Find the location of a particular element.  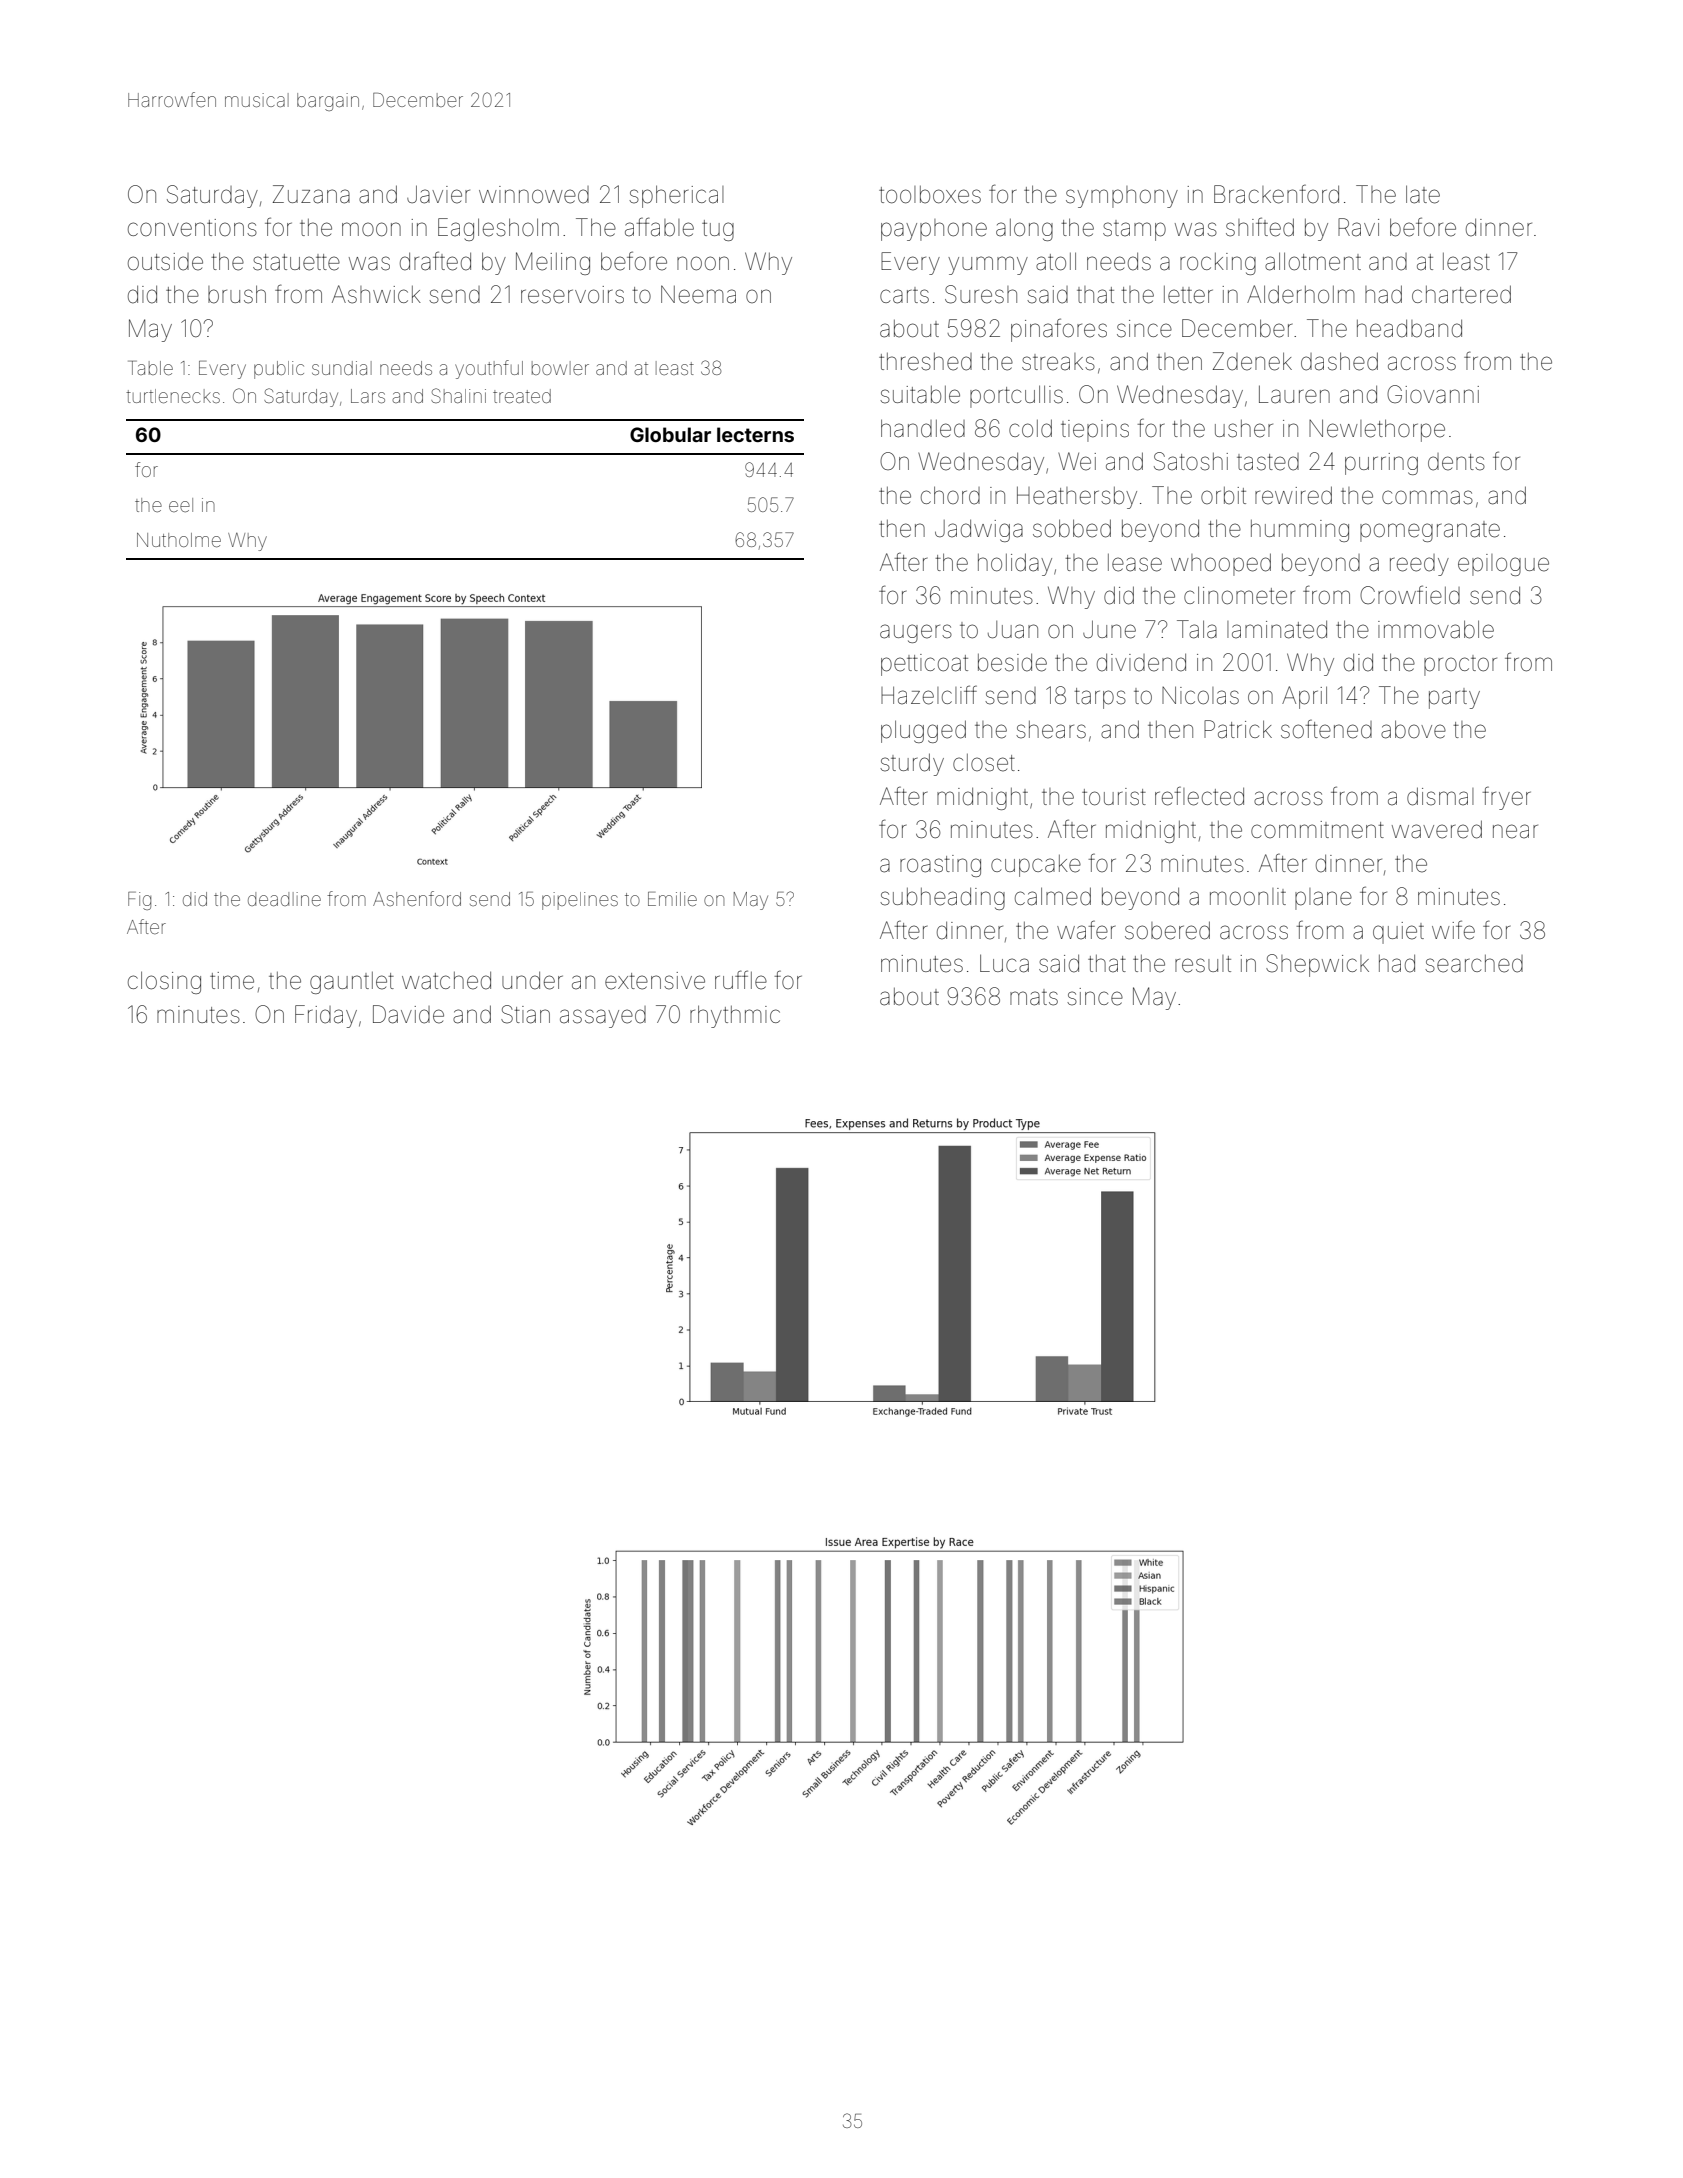

Luca is located at coordinates (1004, 963).
